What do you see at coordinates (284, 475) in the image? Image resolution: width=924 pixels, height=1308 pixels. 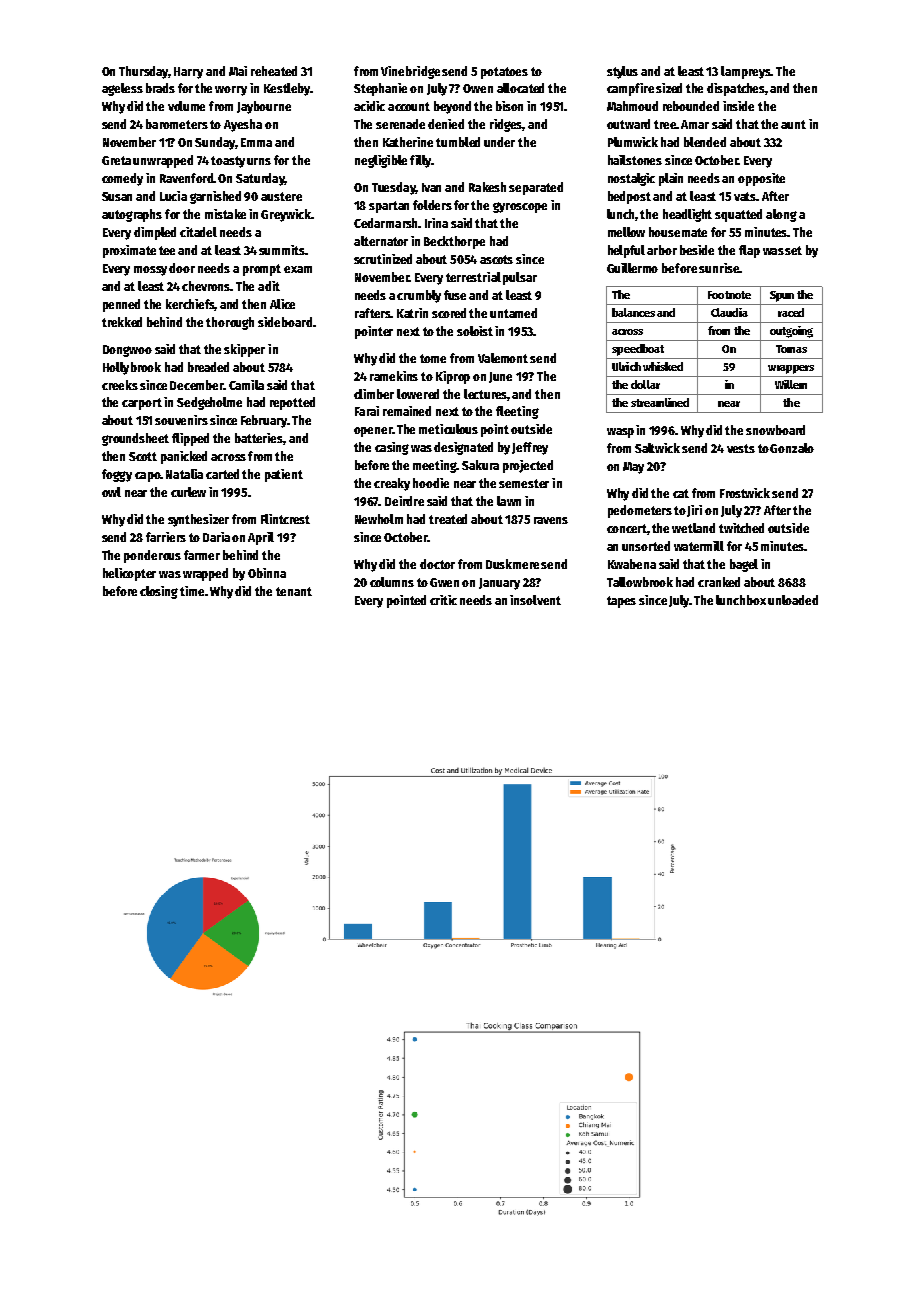 I see `patient` at bounding box center [284, 475].
